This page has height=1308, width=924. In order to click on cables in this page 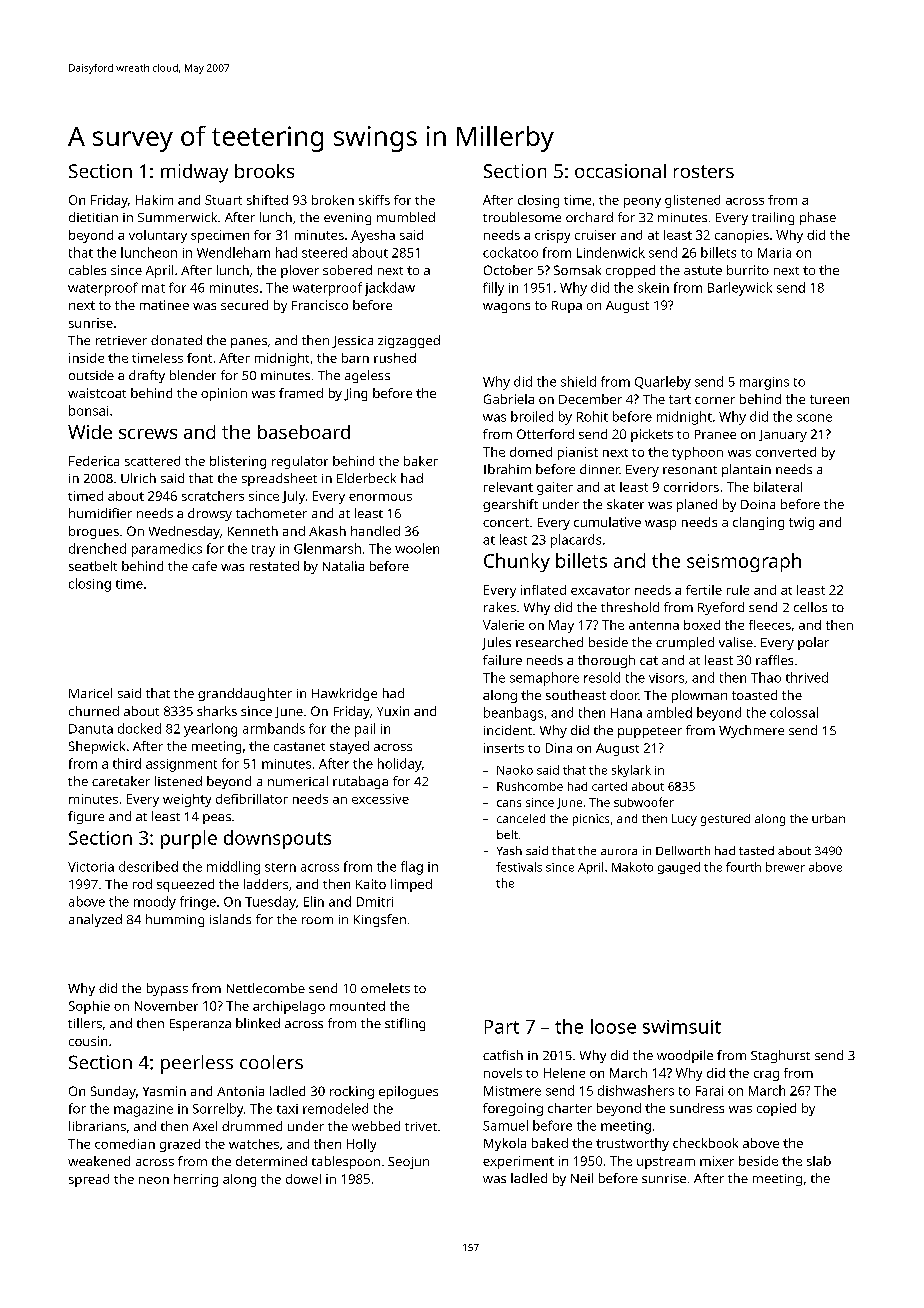, I will do `click(87, 270)`.
